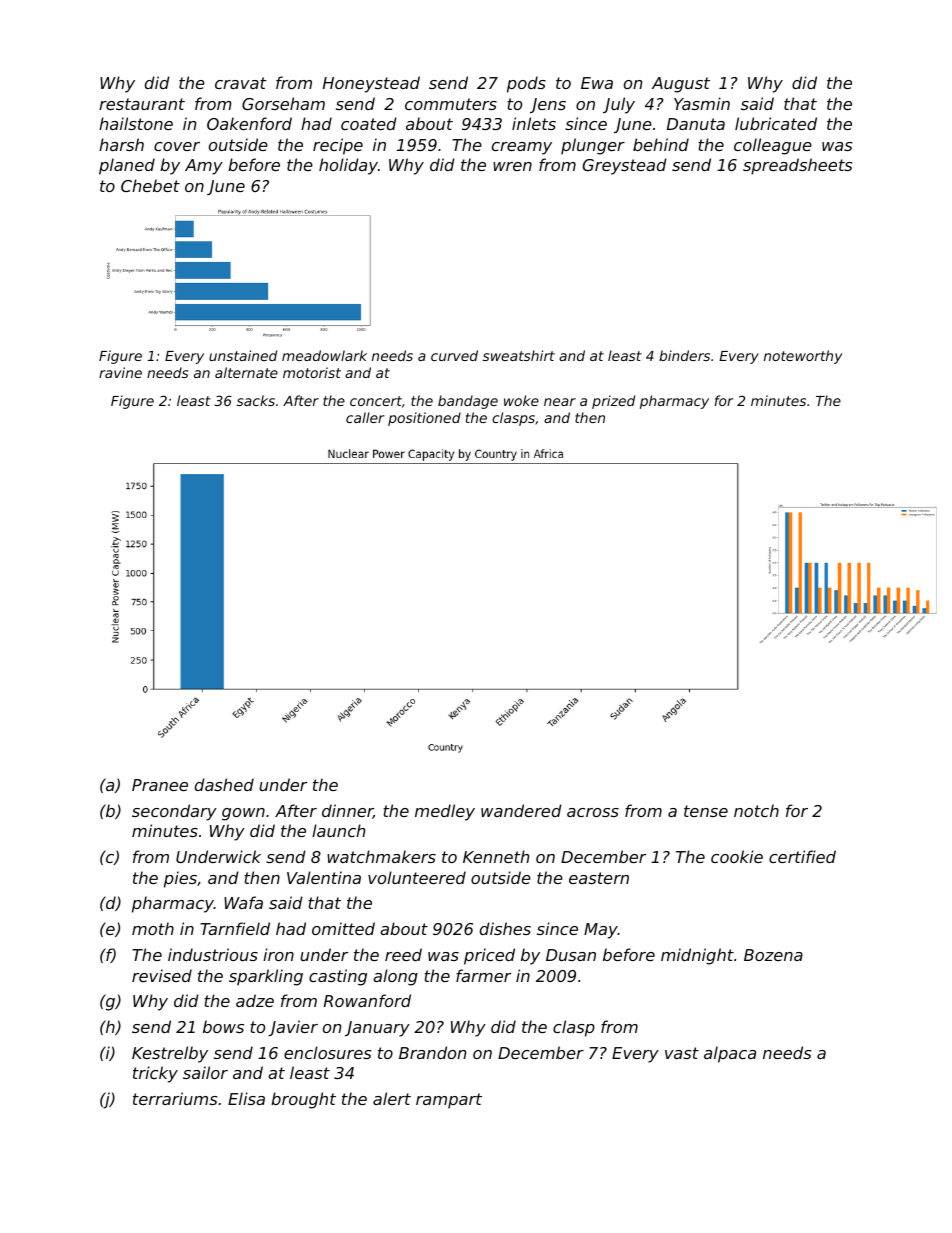  I want to click on woke, so click(521, 400).
